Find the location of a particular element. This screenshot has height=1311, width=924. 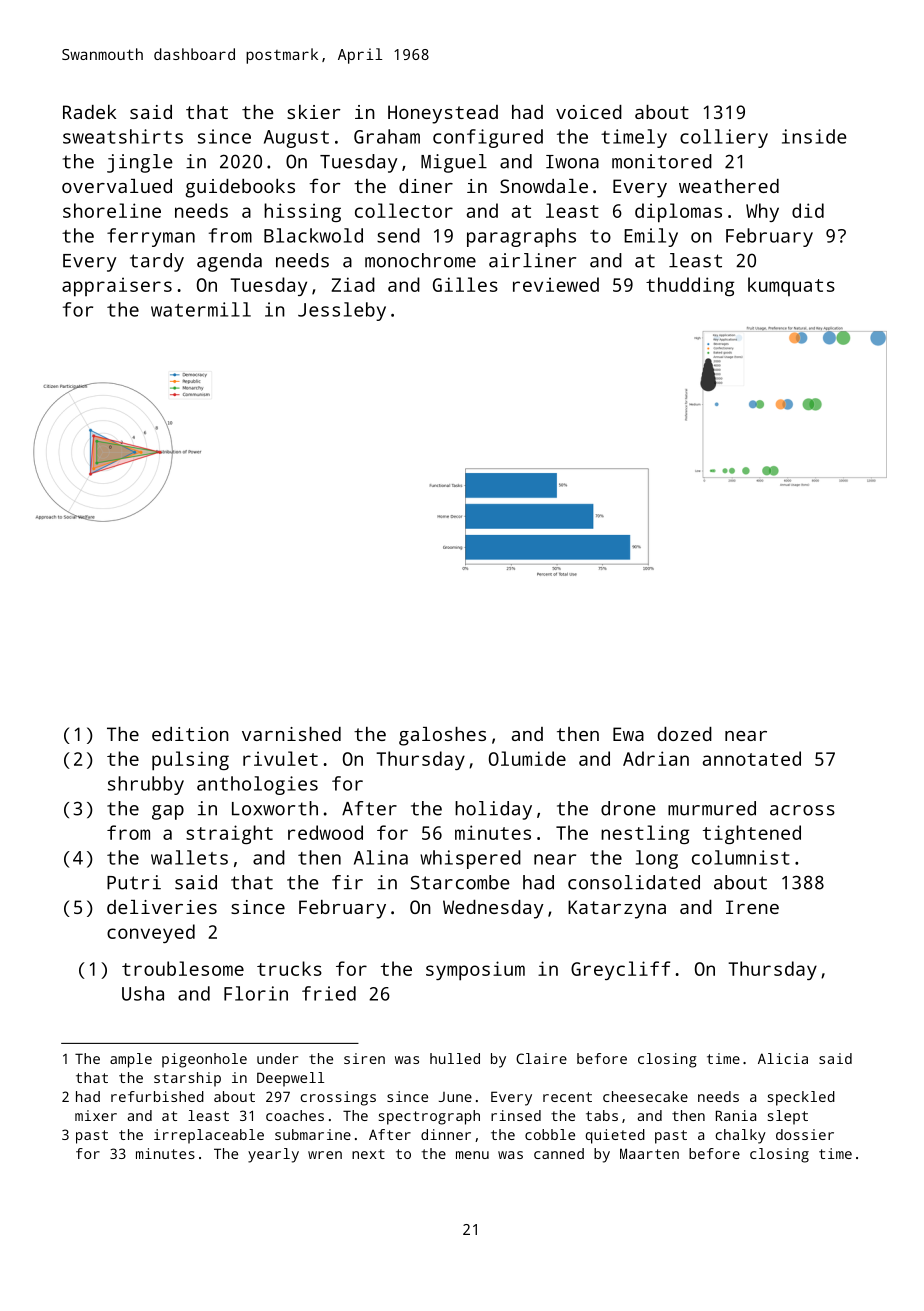

whispered is located at coordinates (470, 859).
